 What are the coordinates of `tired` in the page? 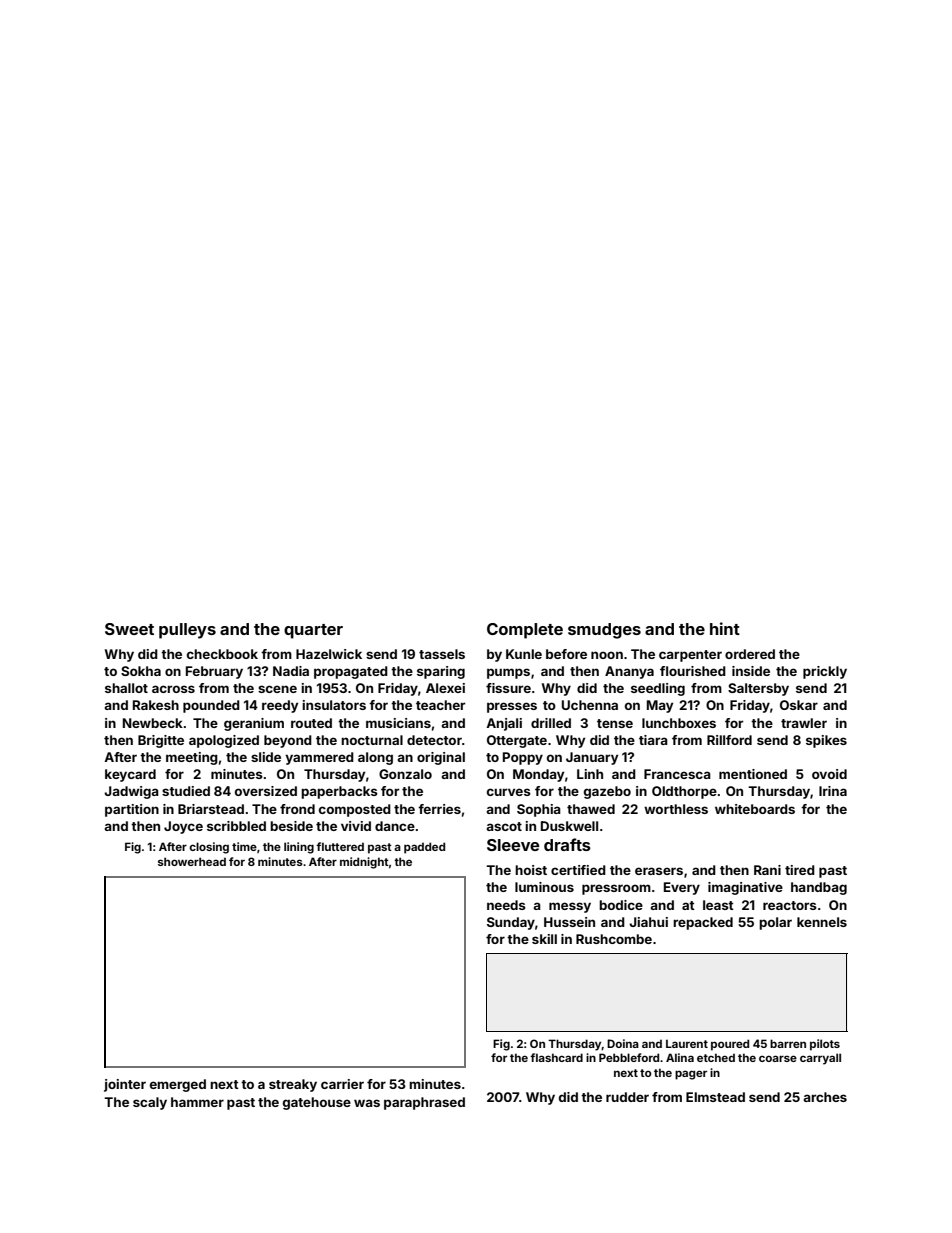 It's located at (800, 870).
